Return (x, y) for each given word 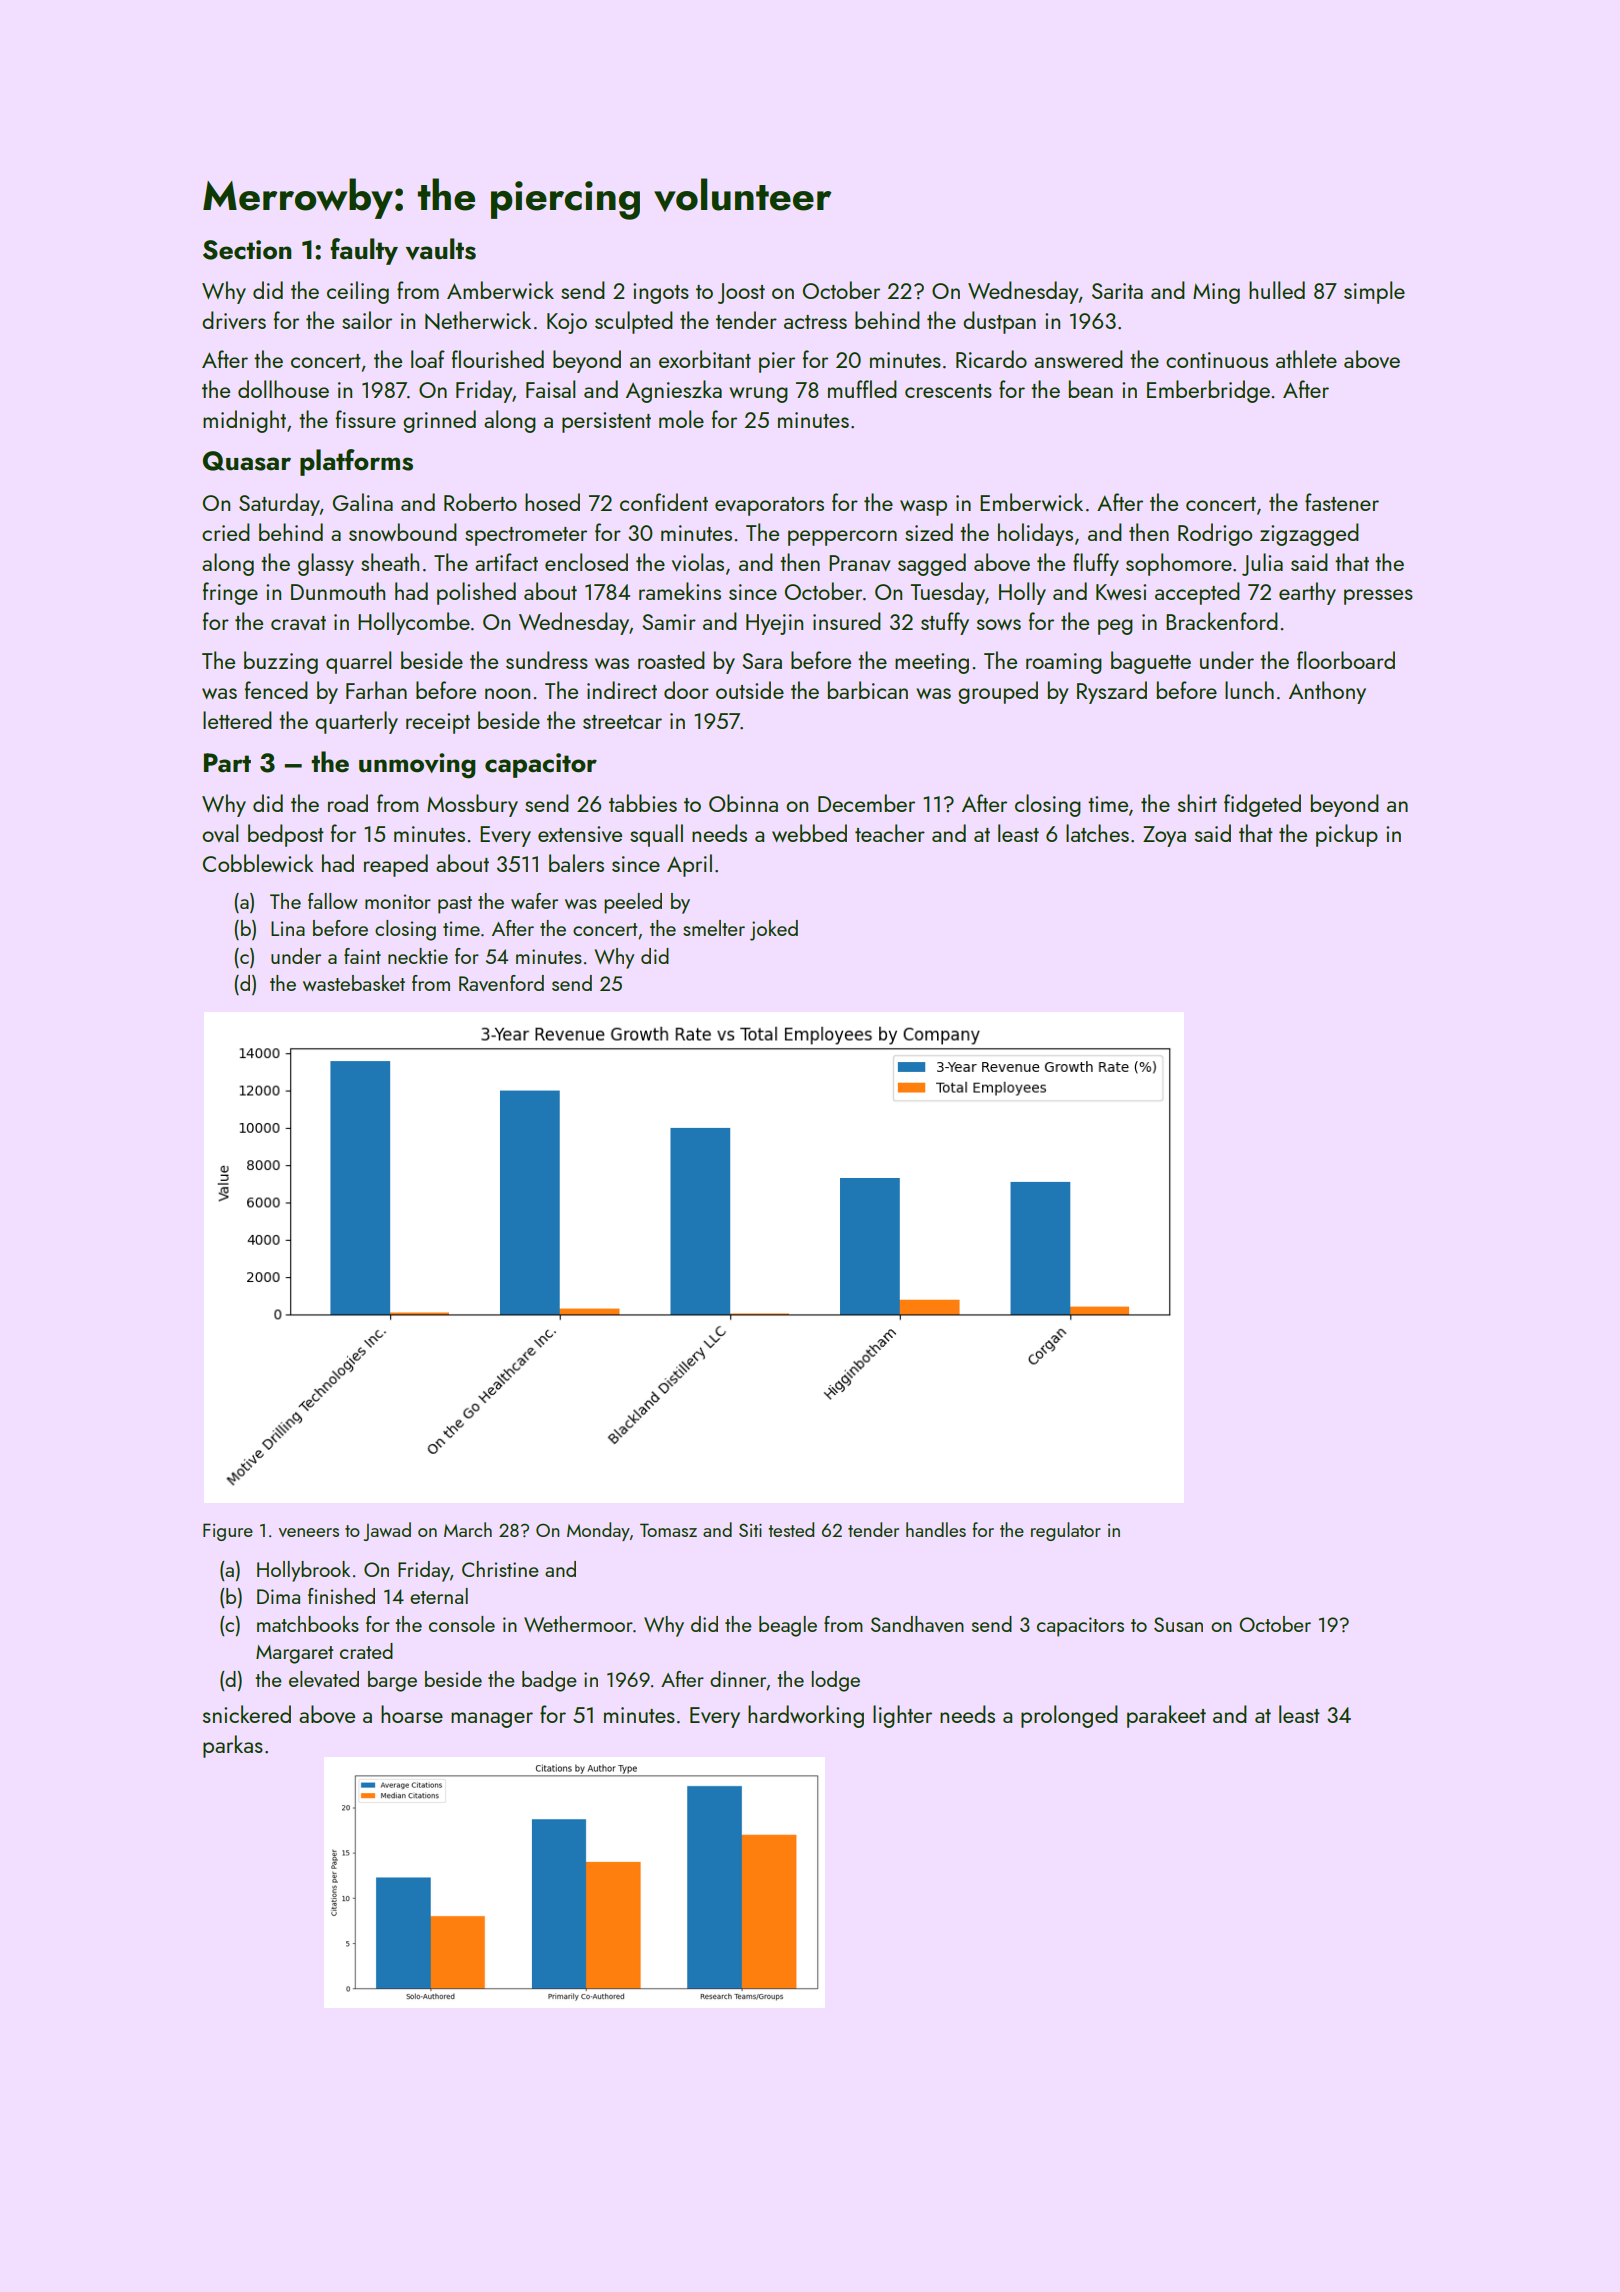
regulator (1066, 1531)
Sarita (1117, 291)
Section (247, 250)
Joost (741, 293)
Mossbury (472, 805)
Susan (1178, 1624)
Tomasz (668, 1530)
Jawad (387, 1531)
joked (774, 930)
